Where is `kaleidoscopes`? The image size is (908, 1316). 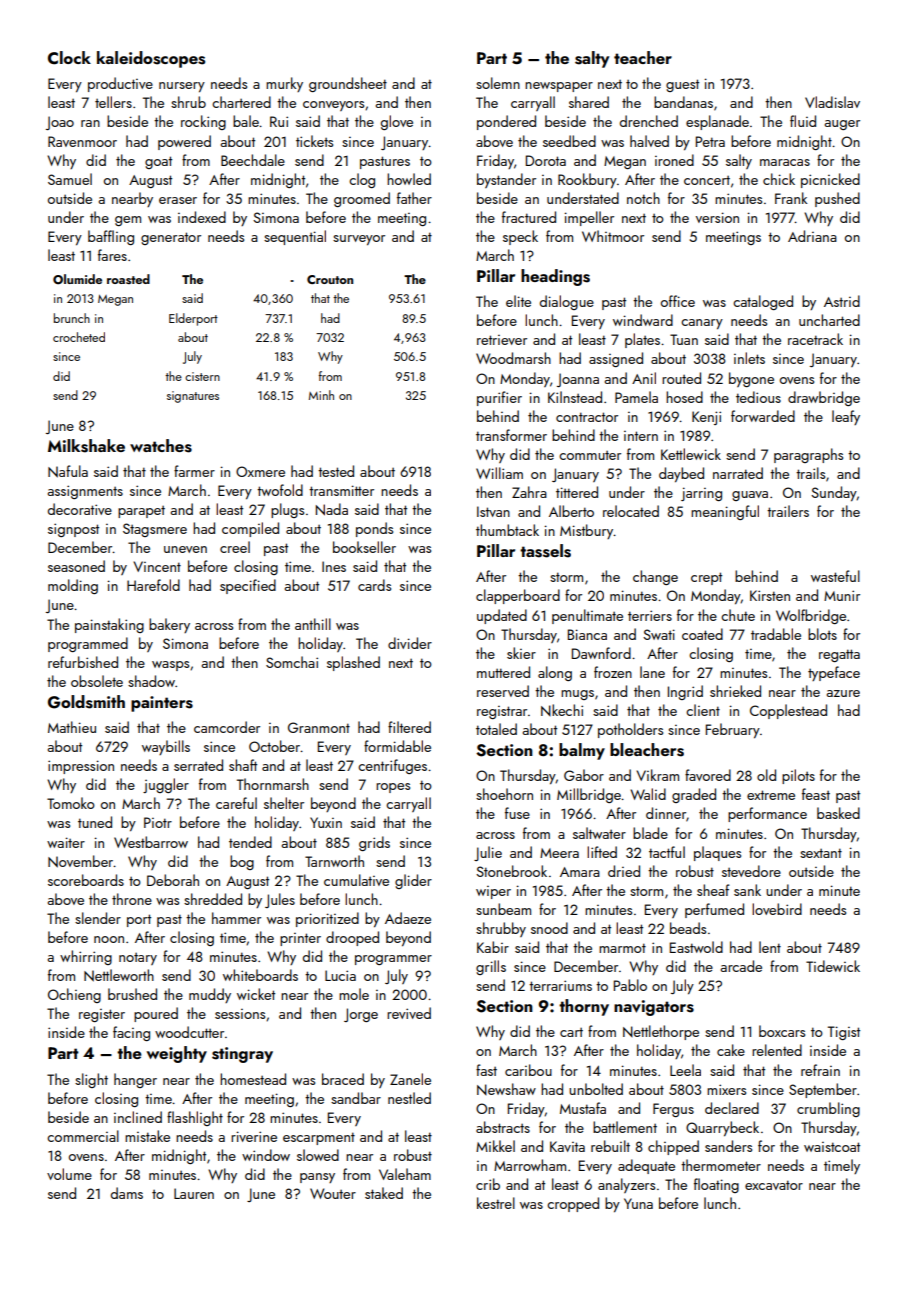
kaleidoscopes is located at coordinates (151, 59).
